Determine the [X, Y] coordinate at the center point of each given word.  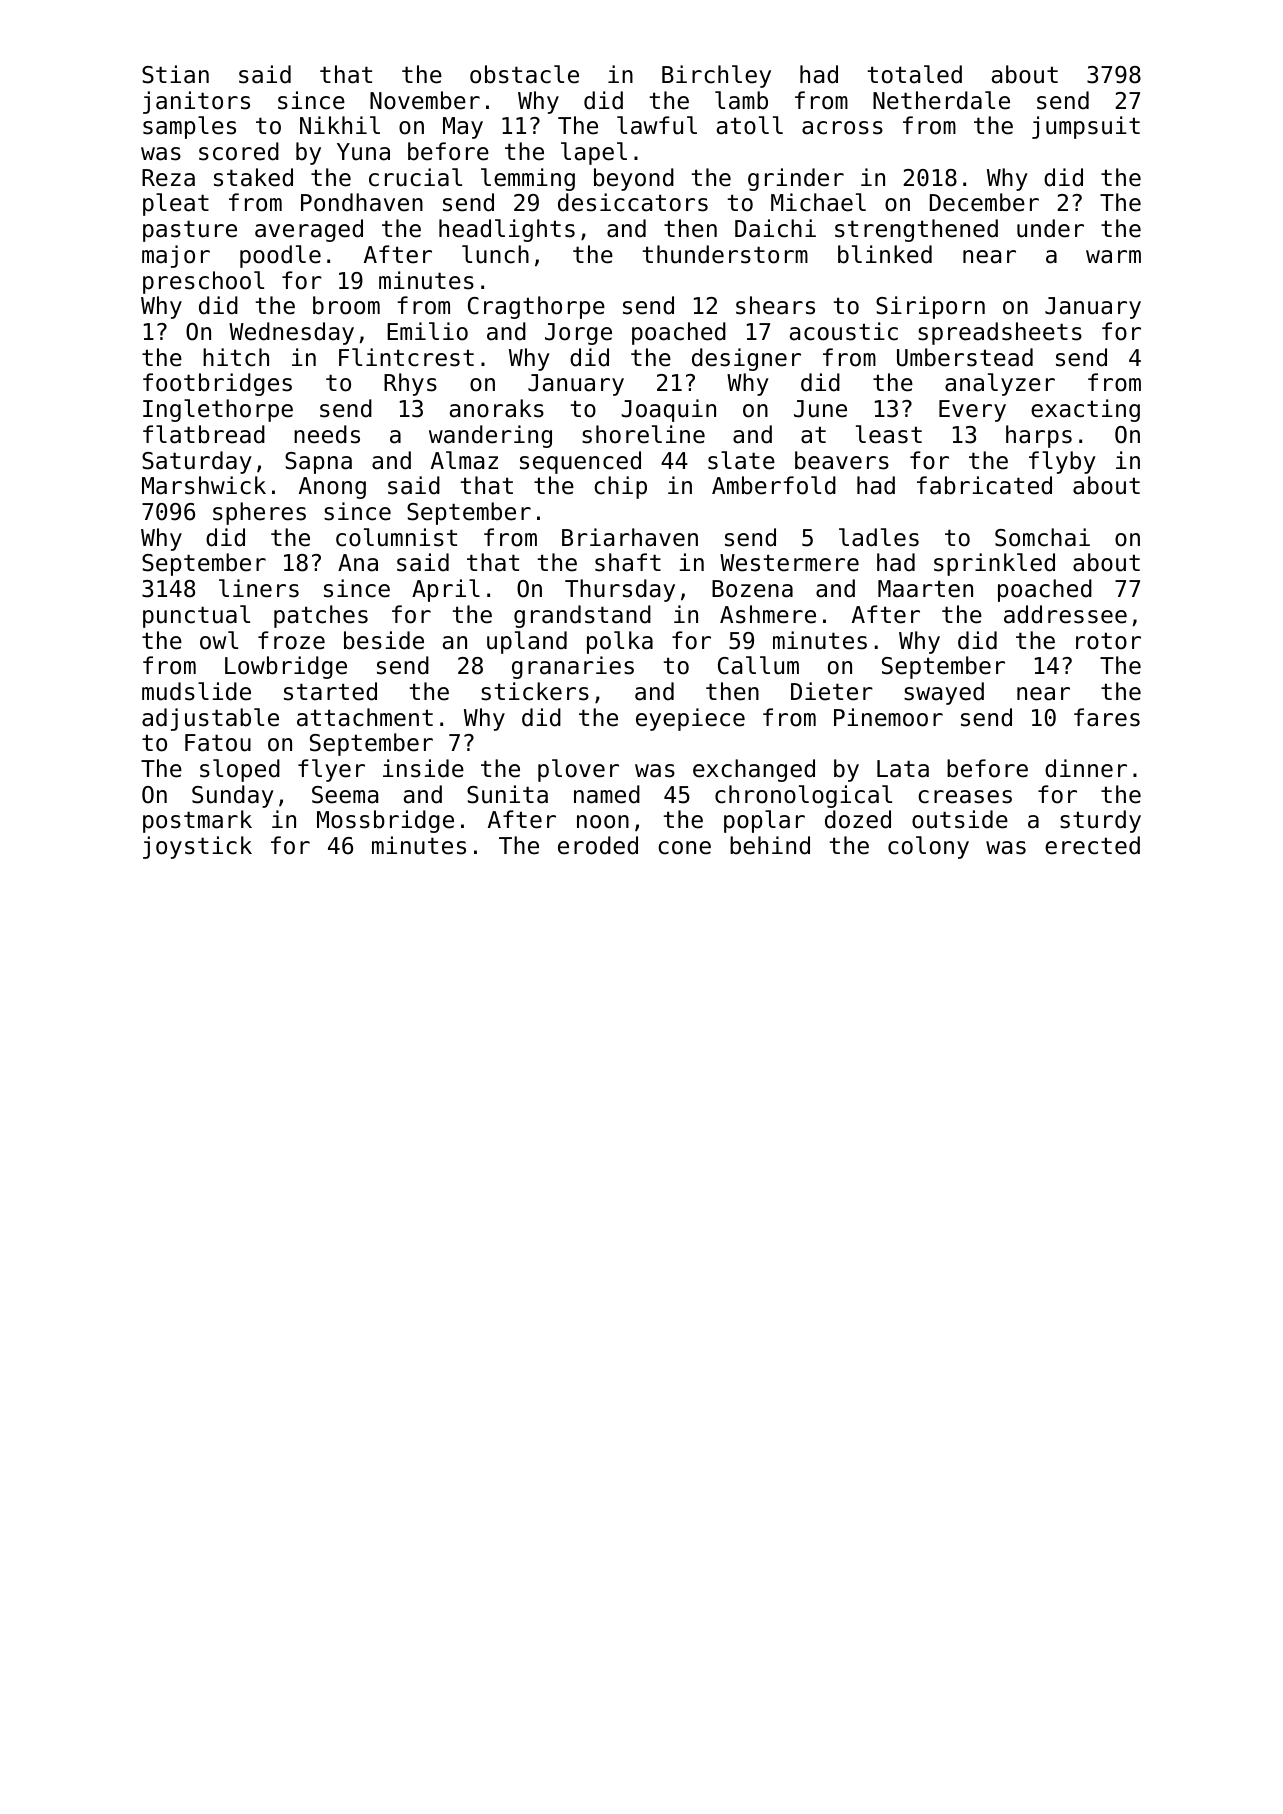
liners [259, 588]
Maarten [925, 589]
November [425, 100]
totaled [914, 74]
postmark [197, 821]
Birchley [716, 76]
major [176, 256]
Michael [818, 202]
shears [775, 305]
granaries [573, 667]
